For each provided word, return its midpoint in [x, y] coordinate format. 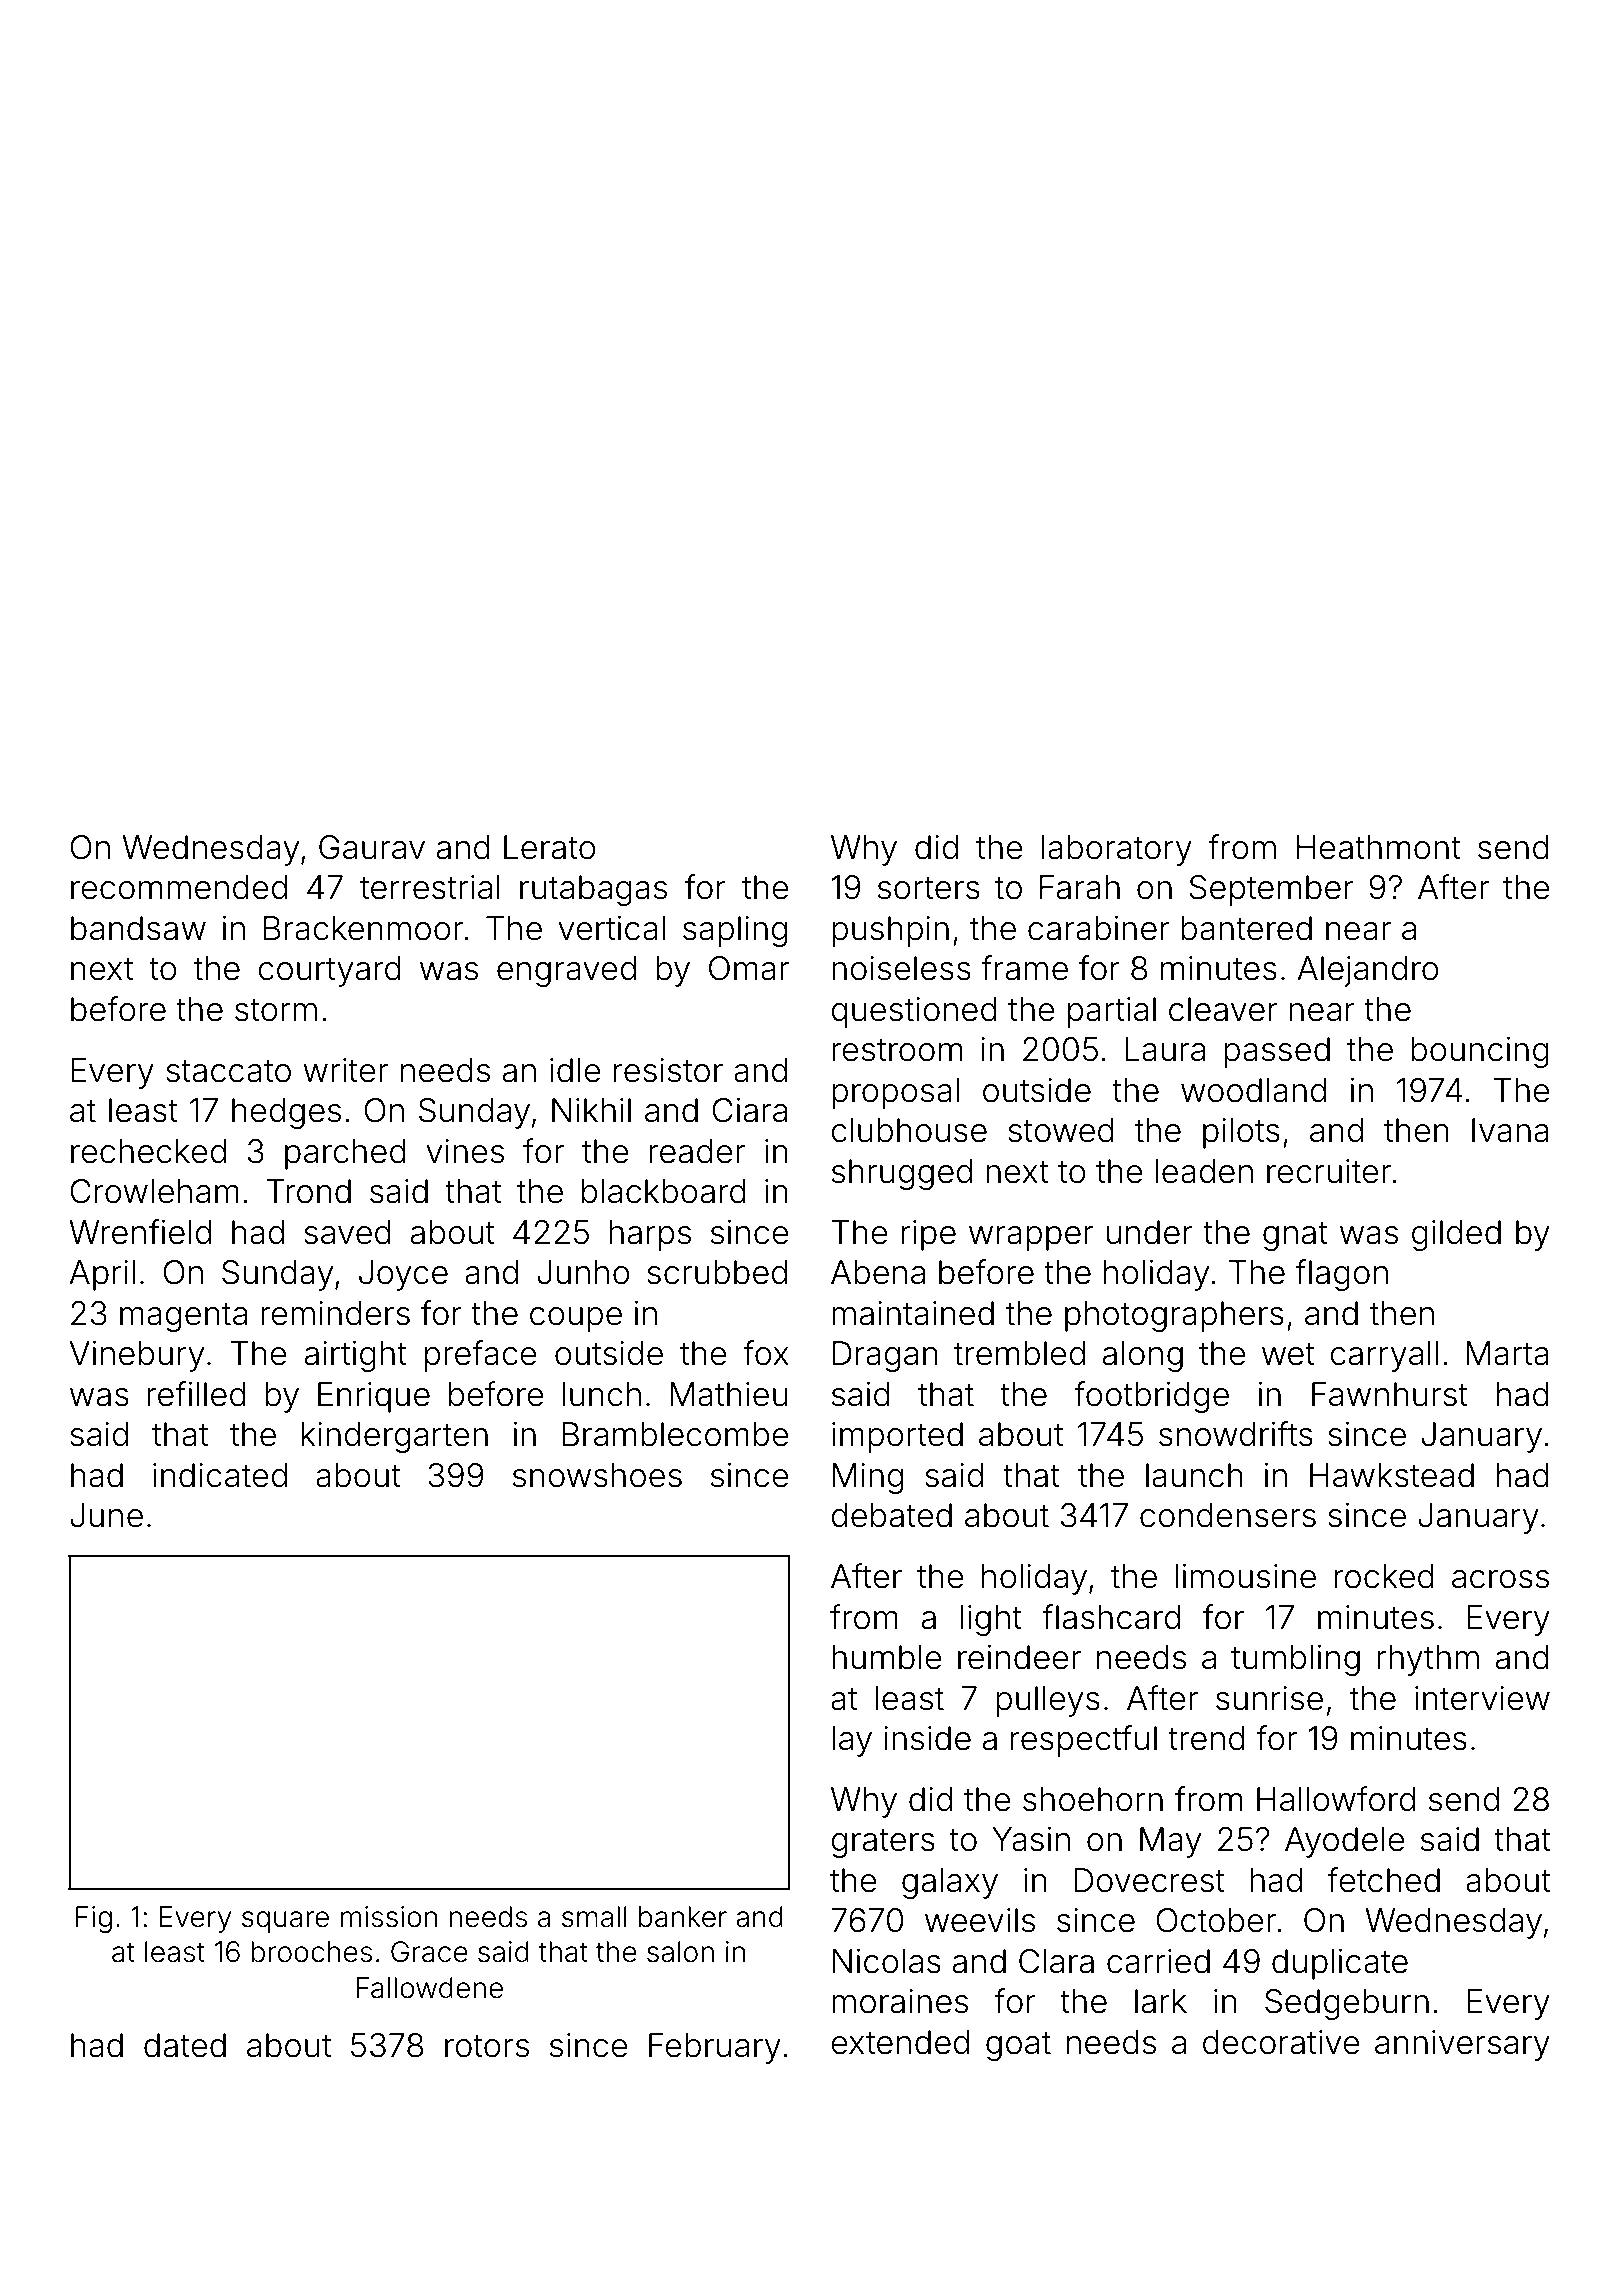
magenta [183, 1317]
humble [887, 1657]
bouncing [1480, 1052]
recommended [179, 887]
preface [481, 1356]
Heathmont [1379, 847]
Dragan [885, 1356]
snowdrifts [1236, 1434]
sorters [929, 888]
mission [389, 1917]
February [715, 2048]
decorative [1281, 2042]
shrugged [902, 1174]
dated [185, 2045]
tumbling [1295, 1660]
